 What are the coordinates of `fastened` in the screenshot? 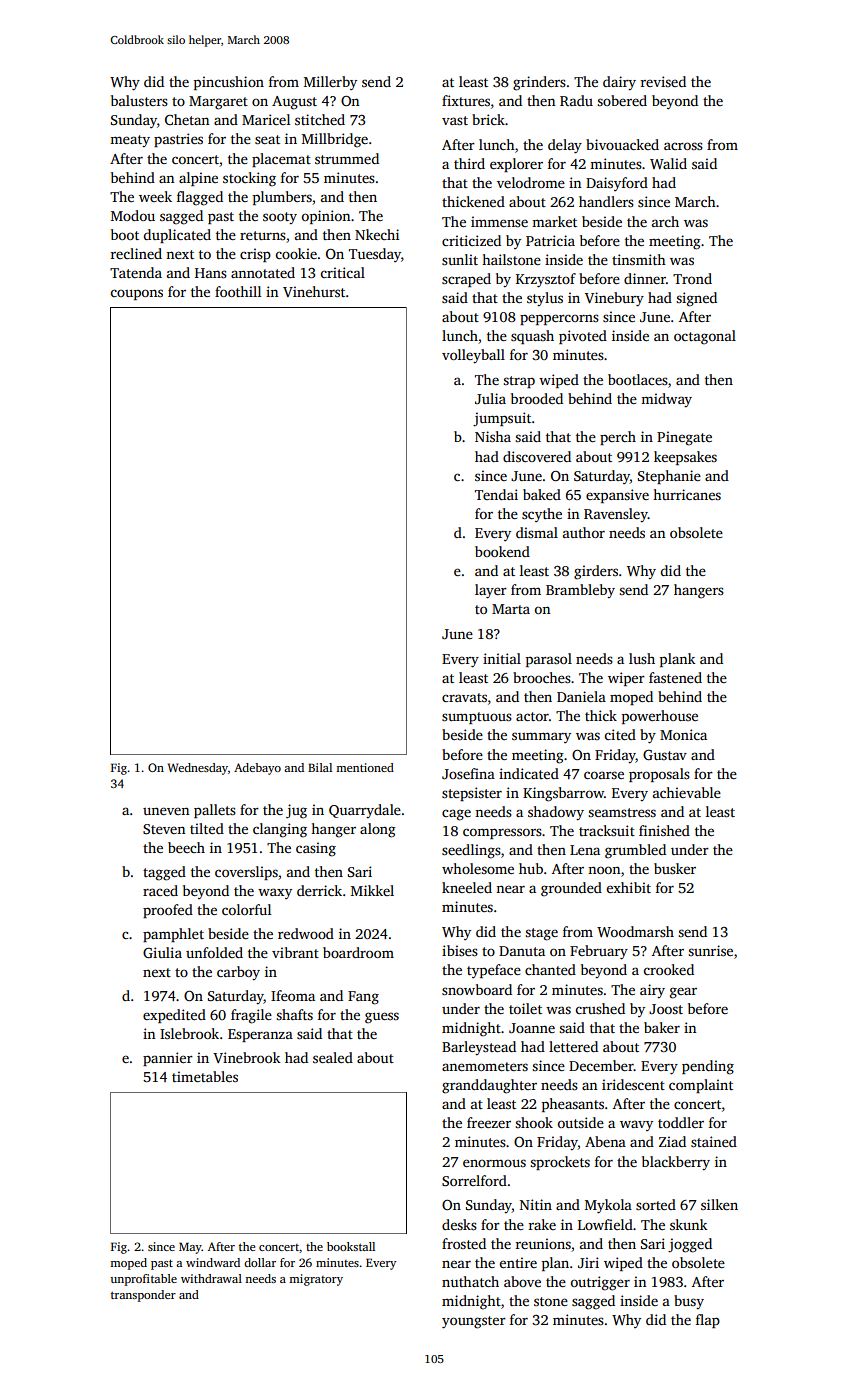 It's located at (675, 677).
